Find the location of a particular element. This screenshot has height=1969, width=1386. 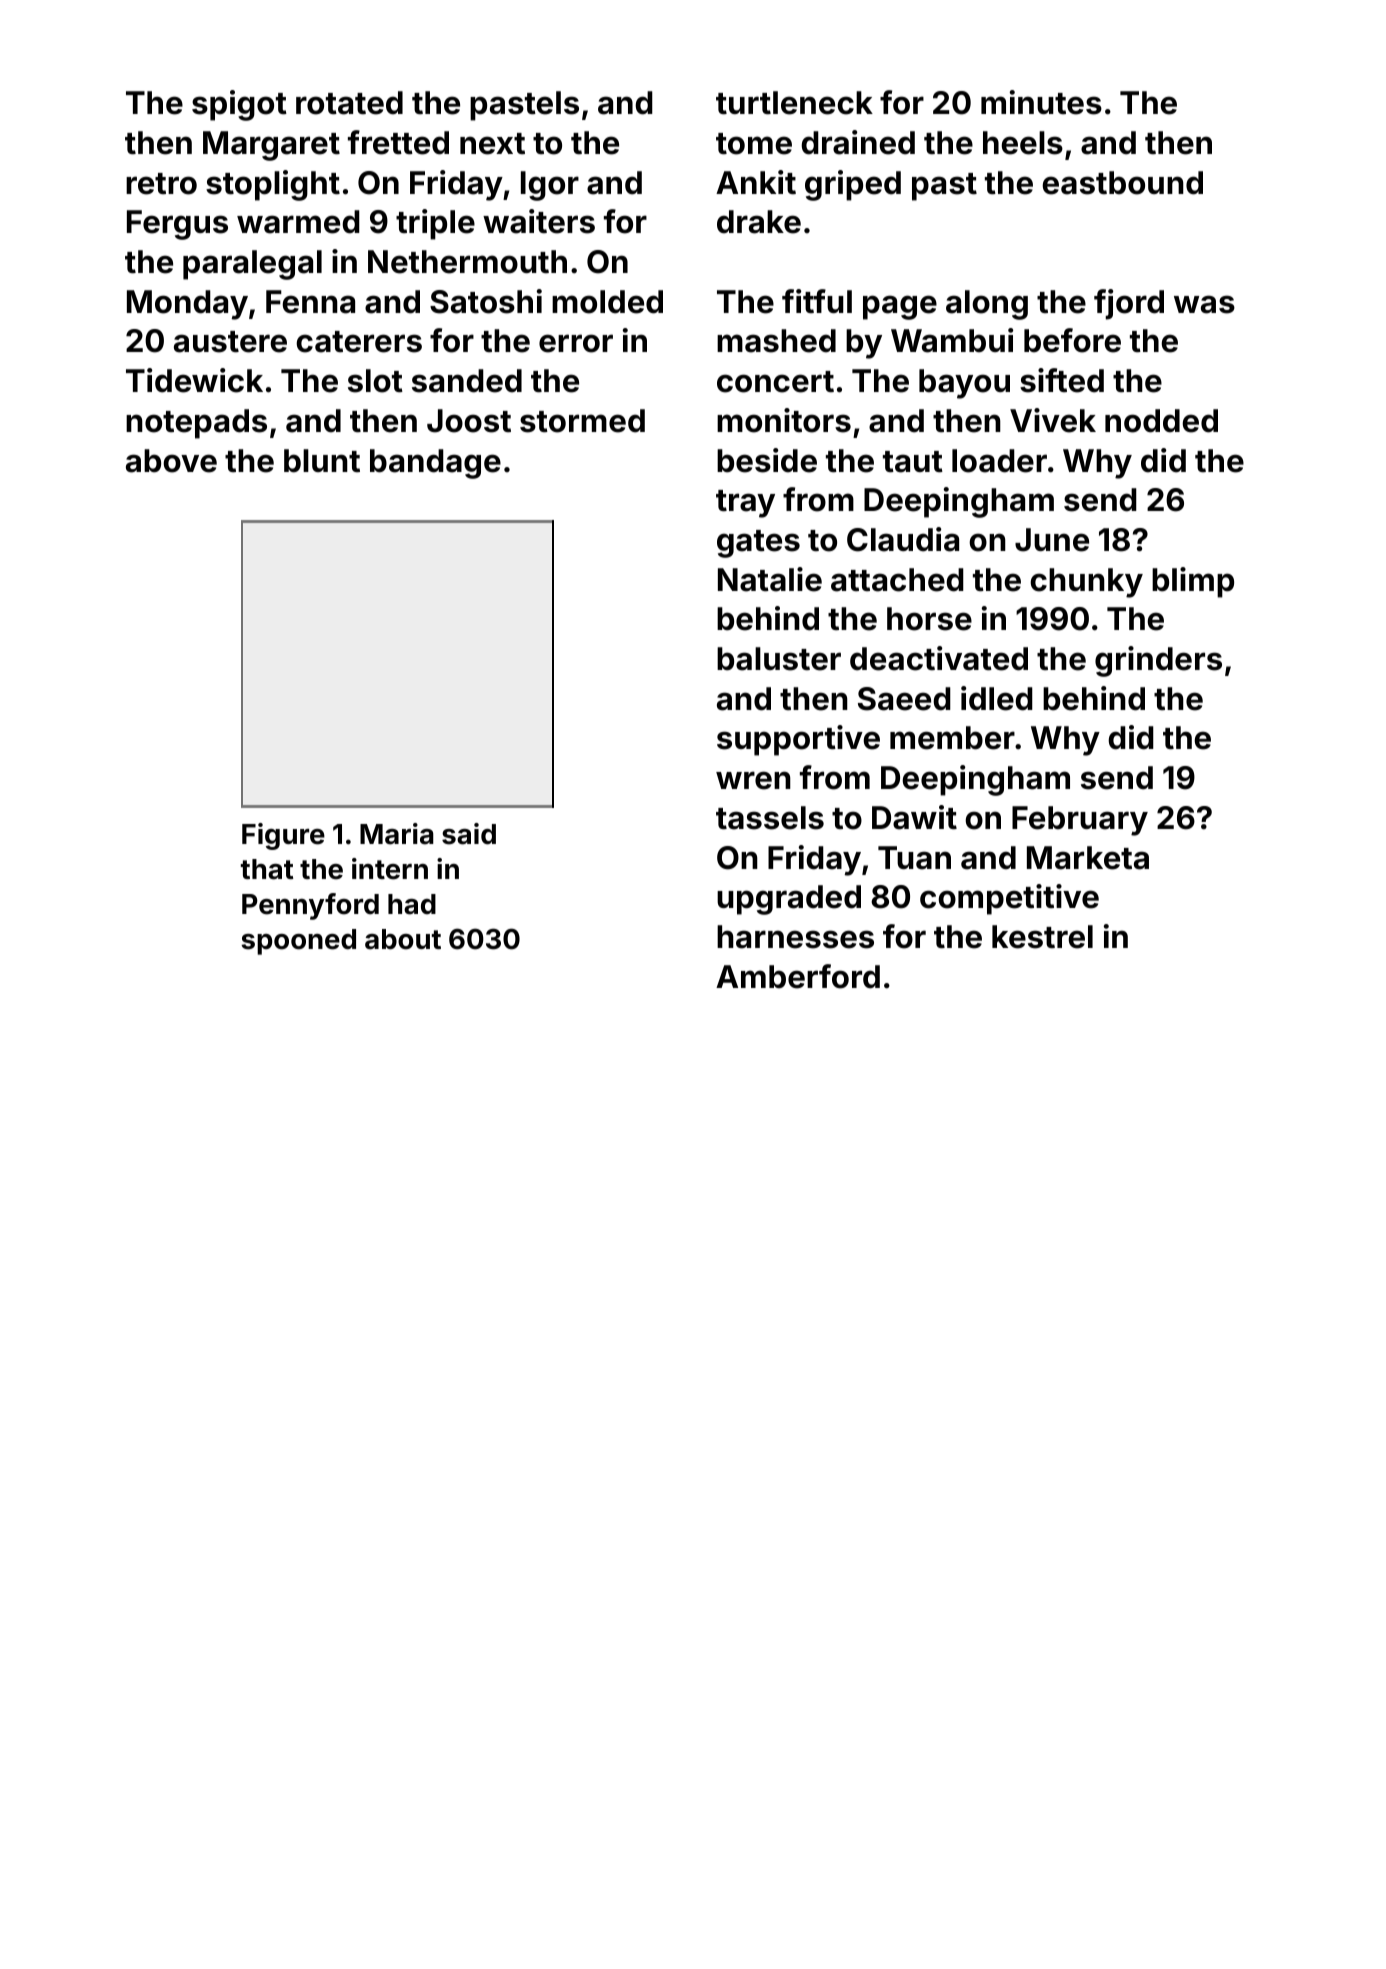

blimp is located at coordinates (1193, 582).
